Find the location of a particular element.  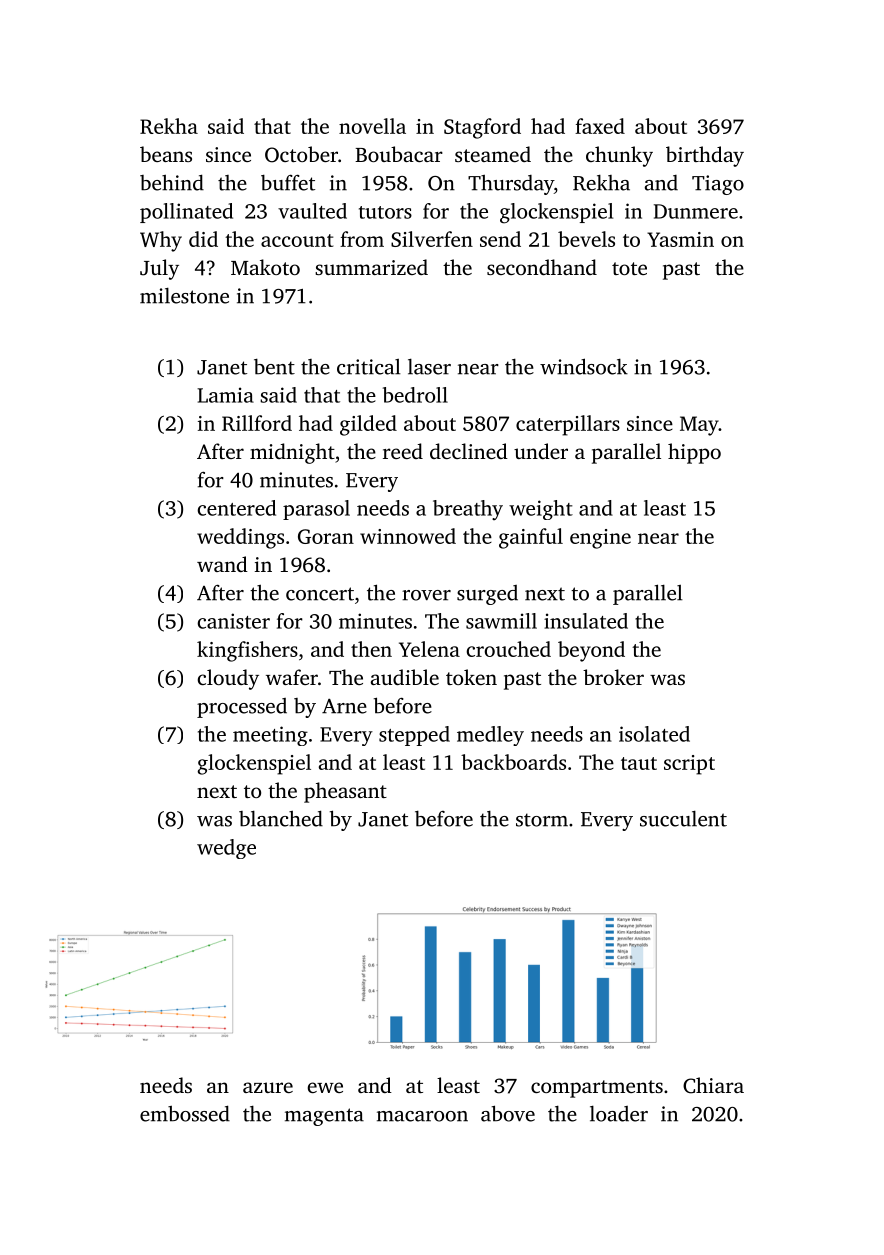

embossed is located at coordinates (185, 1113).
